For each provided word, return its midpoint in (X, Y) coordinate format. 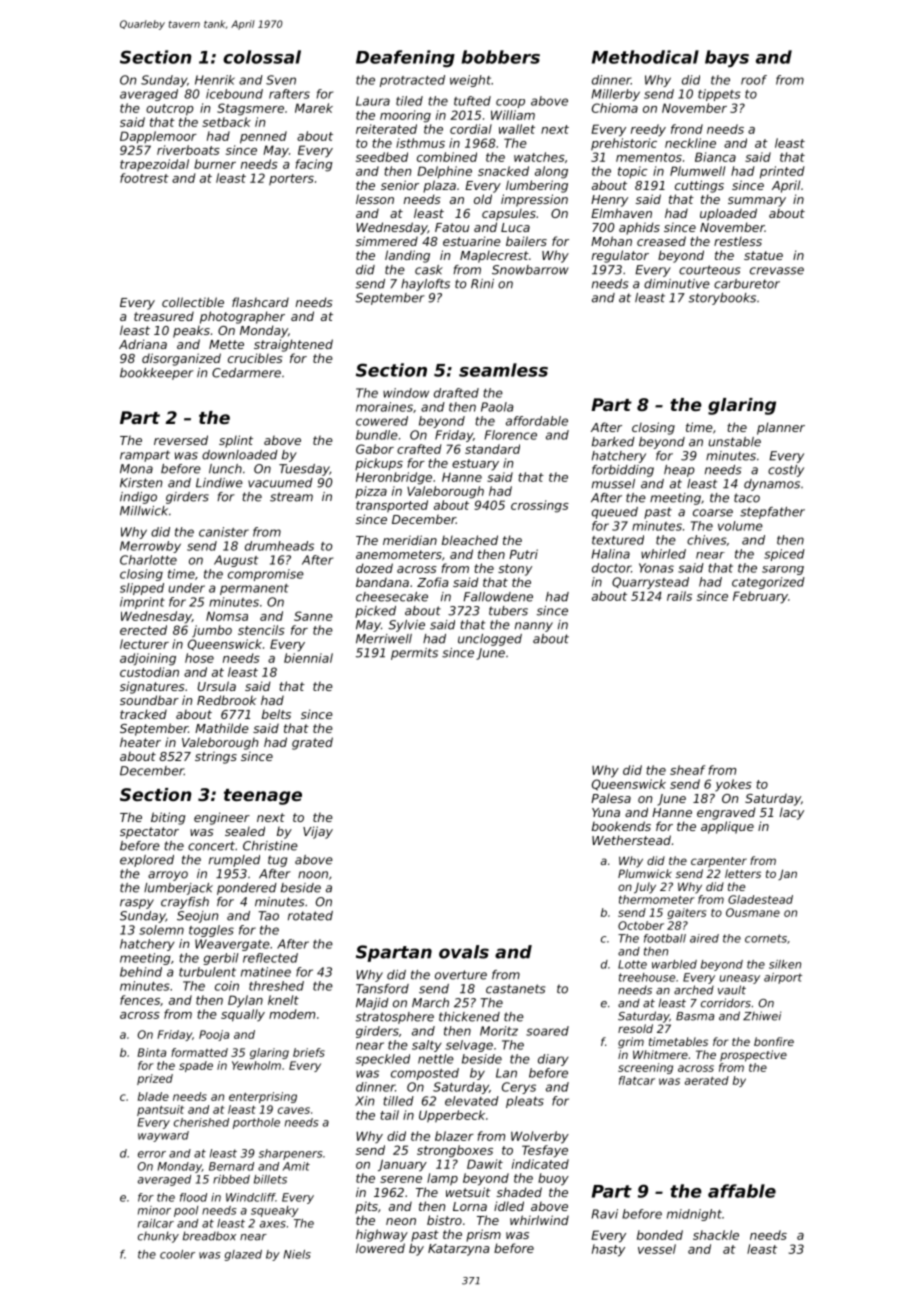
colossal (262, 57)
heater (140, 742)
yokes (733, 785)
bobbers (500, 57)
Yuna (606, 812)
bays (727, 58)
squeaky (275, 1211)
